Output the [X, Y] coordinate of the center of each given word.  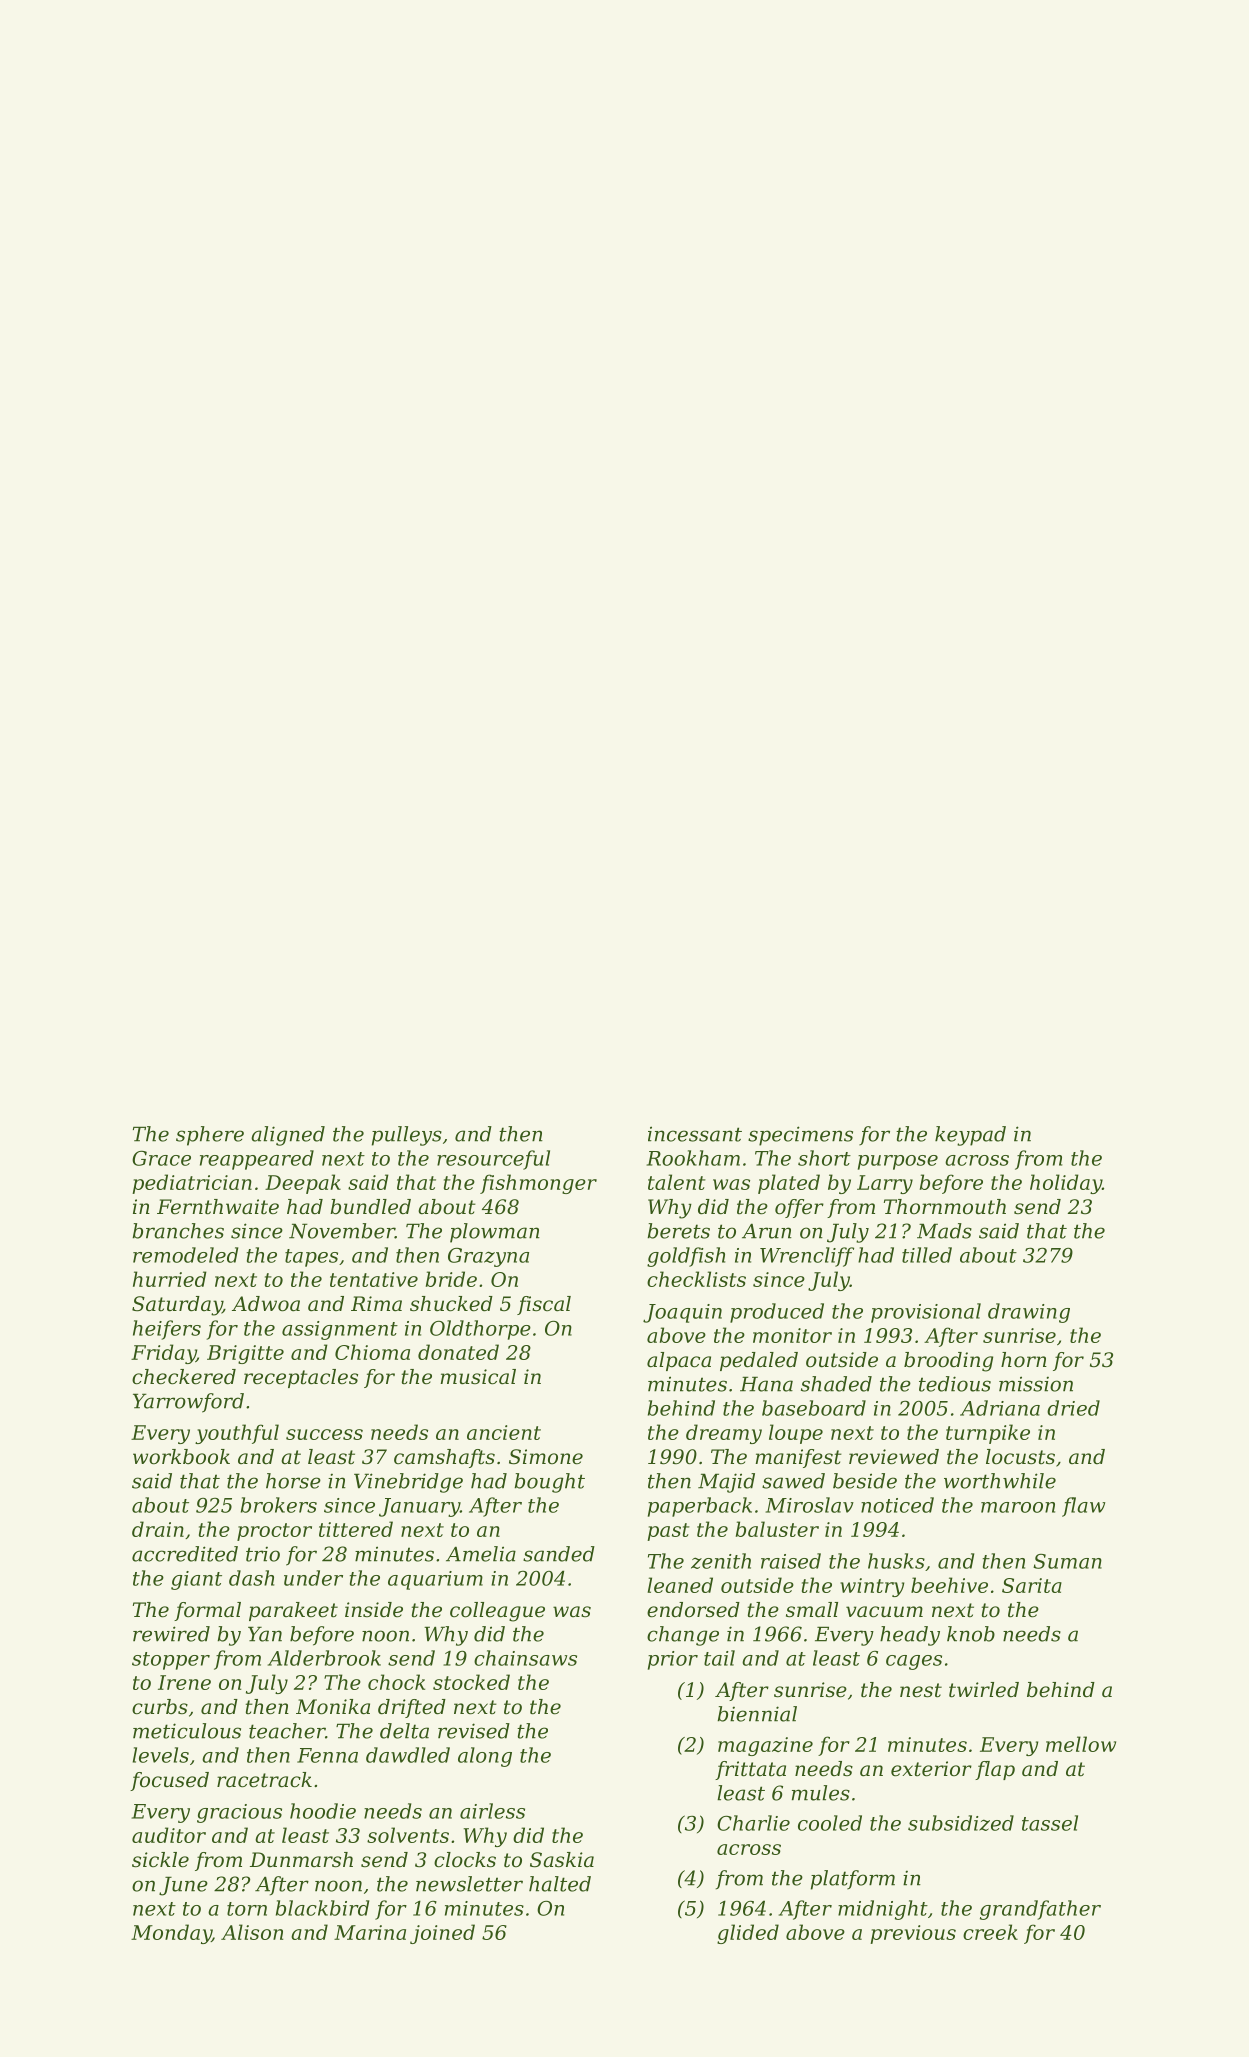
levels [161, 1755]
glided [748, 1934]
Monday [171, 1934]
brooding [948, 1362]
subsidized [961, 1823]
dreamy [724, 1434]
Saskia [562, 1860]
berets [679, 1231]
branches [178, 1231]
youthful [237, 1434]
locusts [1020, 1457]
